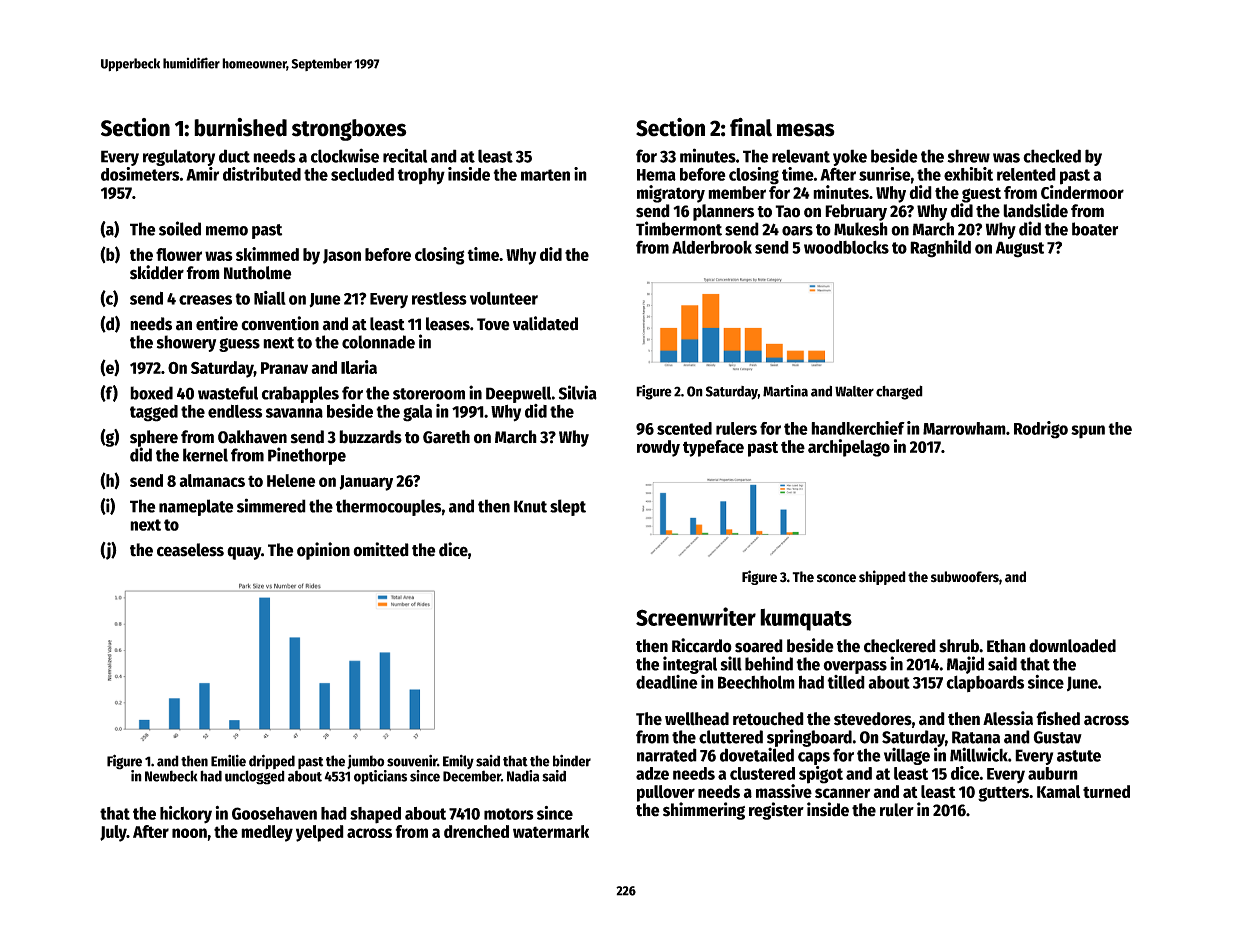 The width and height of the screenshot is (1233, 952). What do you see at coordinates (940, 249) in the screenshot?
I see `Ragnhild` at bounding box center [940, 249].
